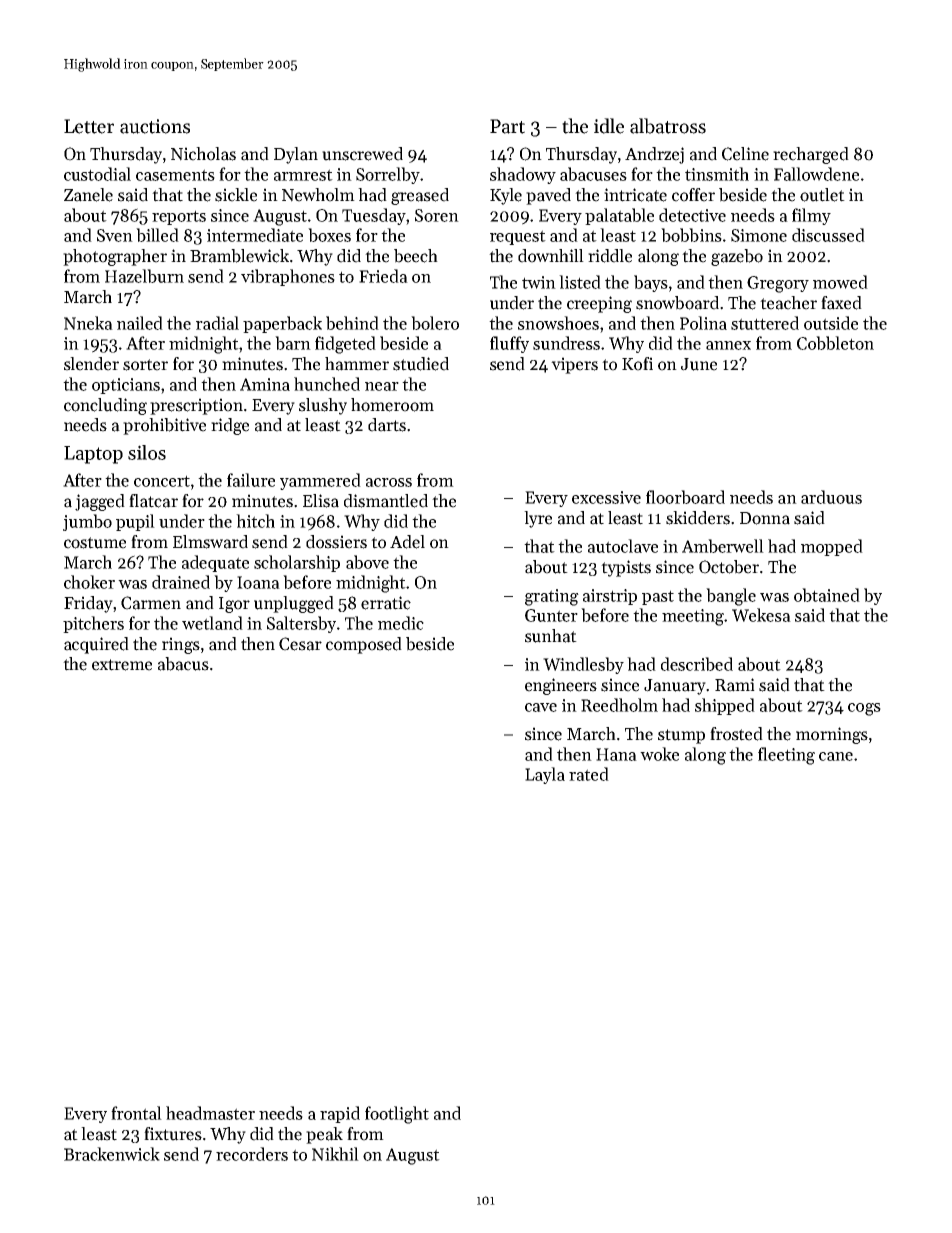  I want to click on beech, so click(416, 256).
